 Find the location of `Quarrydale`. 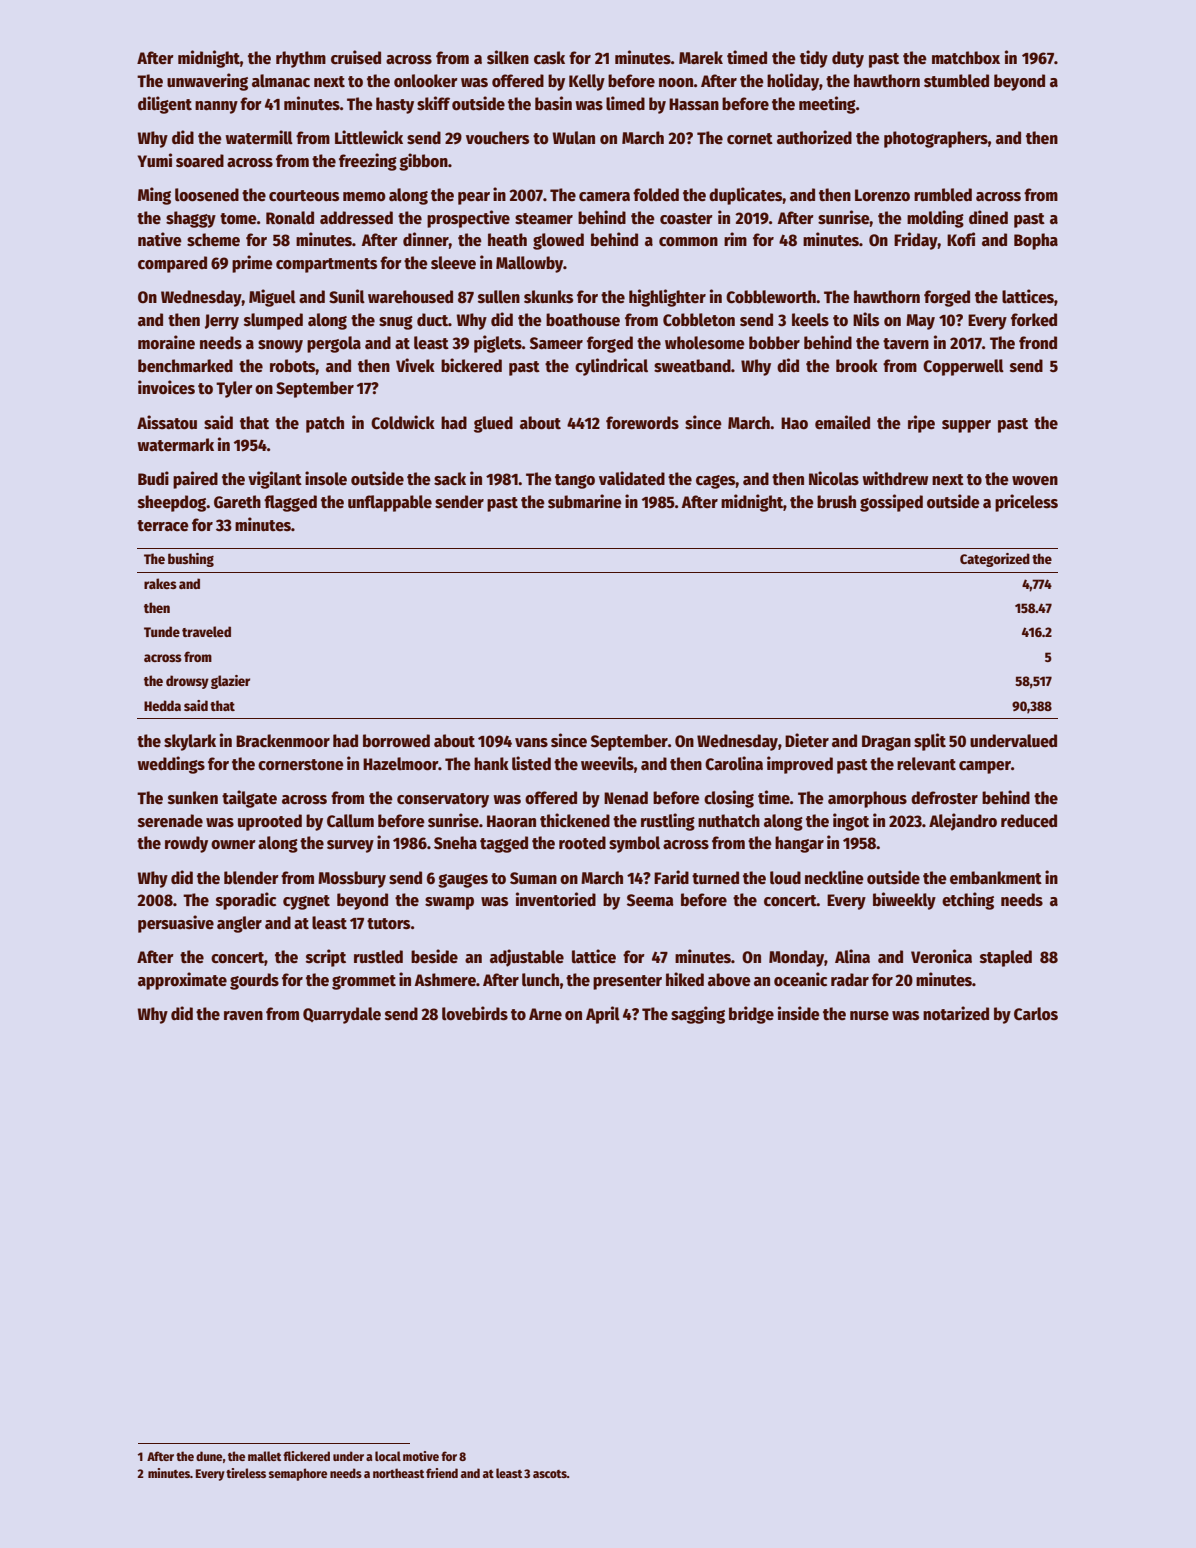

Quarrydale is located at coordinates (342, 1015).
